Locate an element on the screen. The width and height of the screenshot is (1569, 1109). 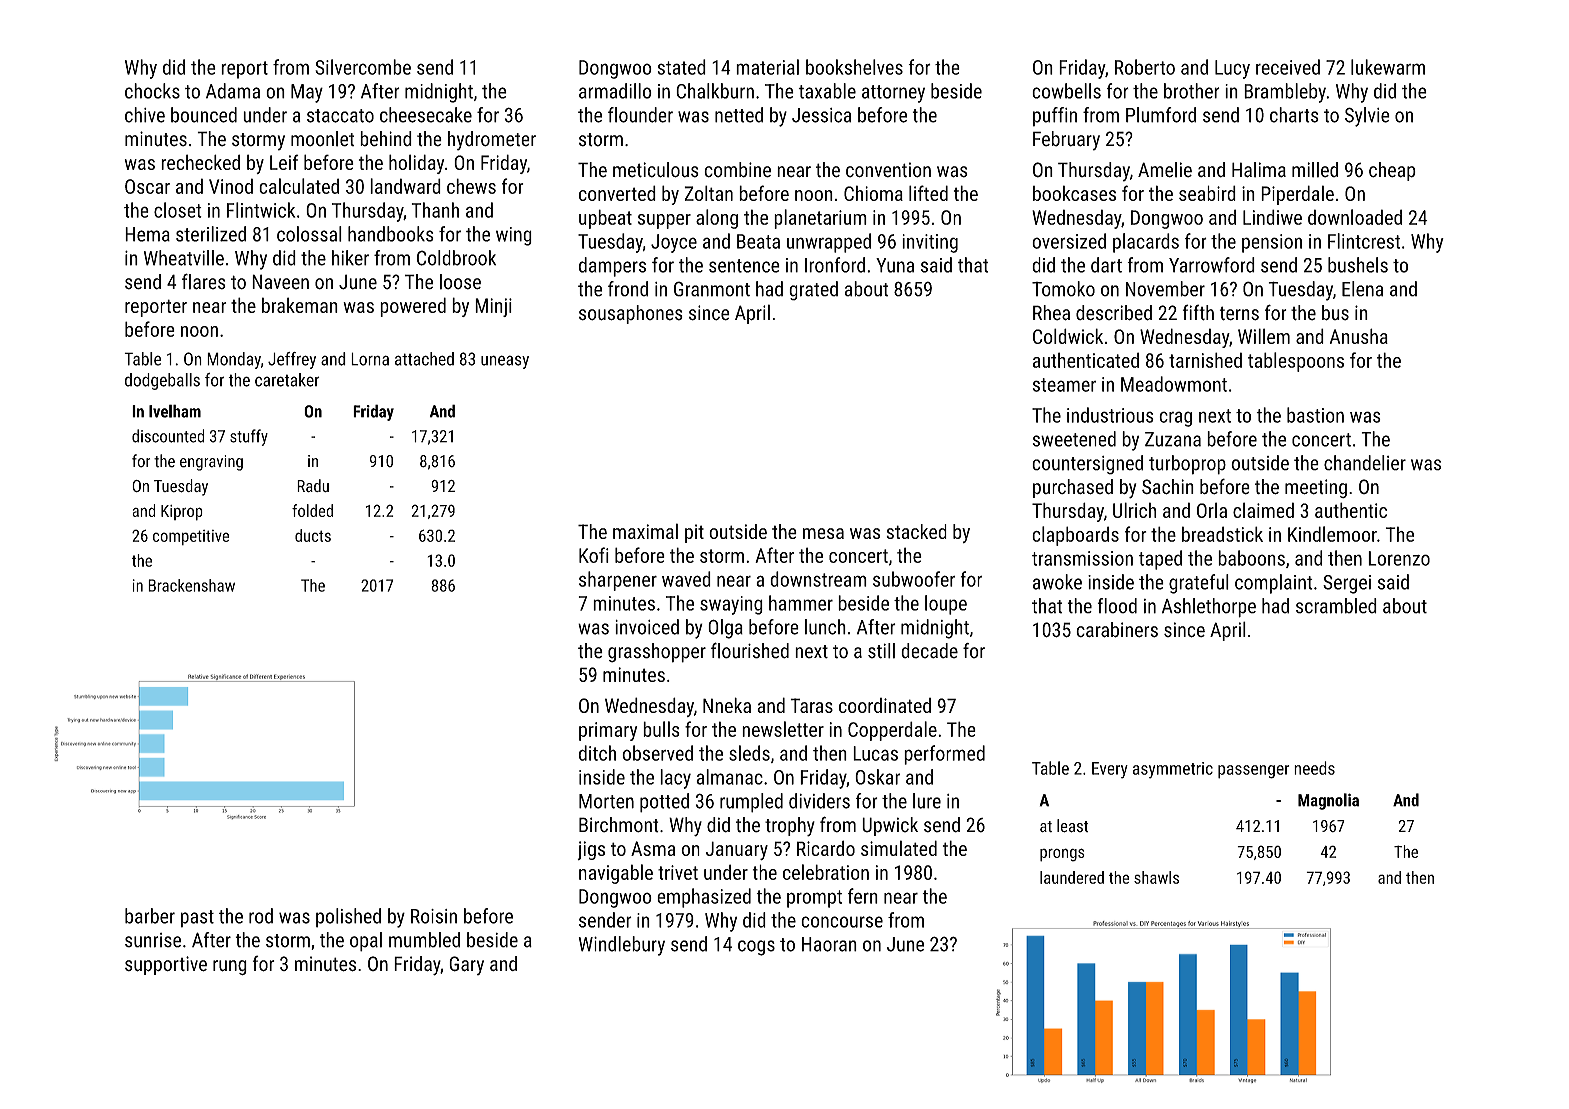
rung is located at coordinates (230, 967).
